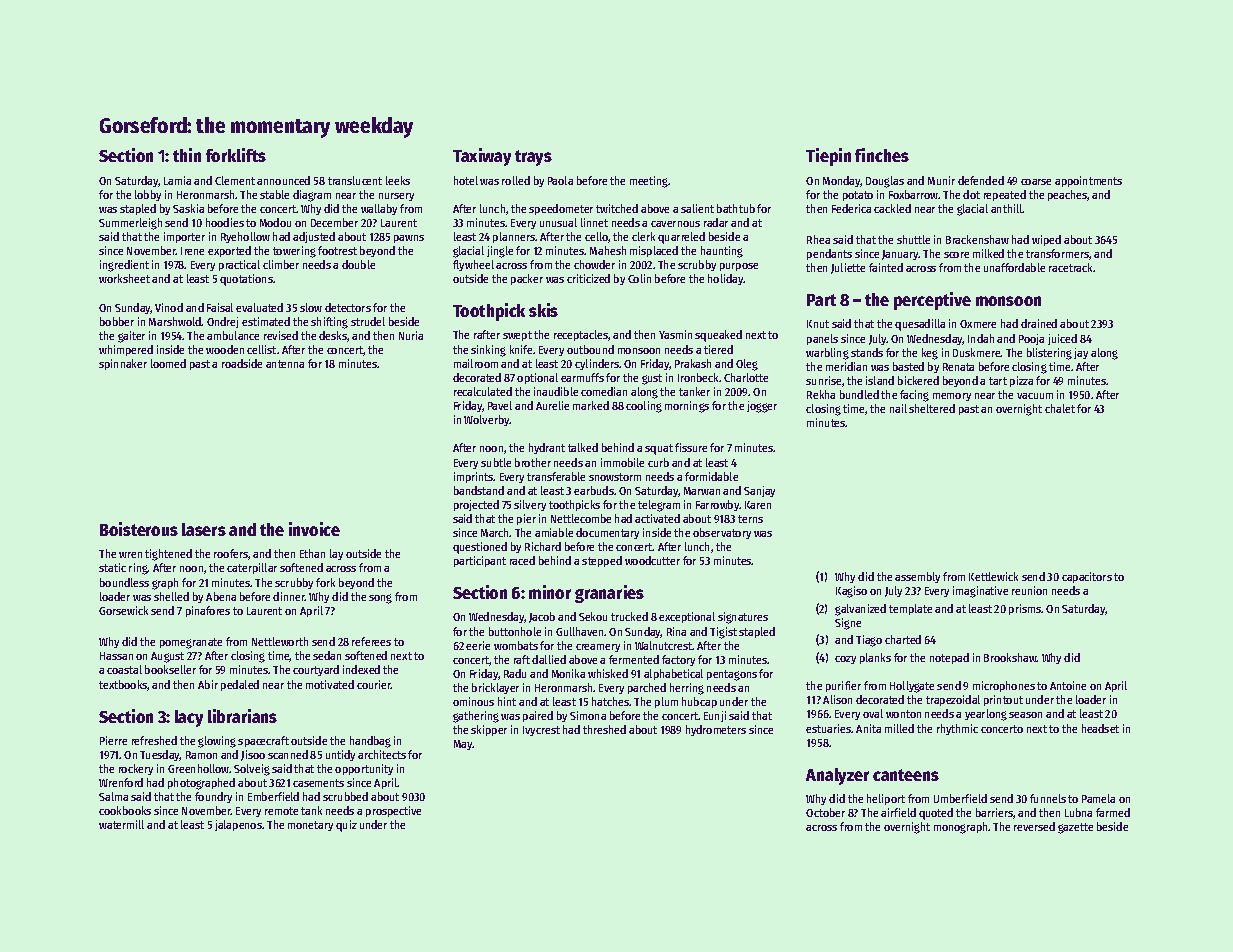  Describe the element at coordinates (113, 796) in the page. I see `Salma` at that location.
